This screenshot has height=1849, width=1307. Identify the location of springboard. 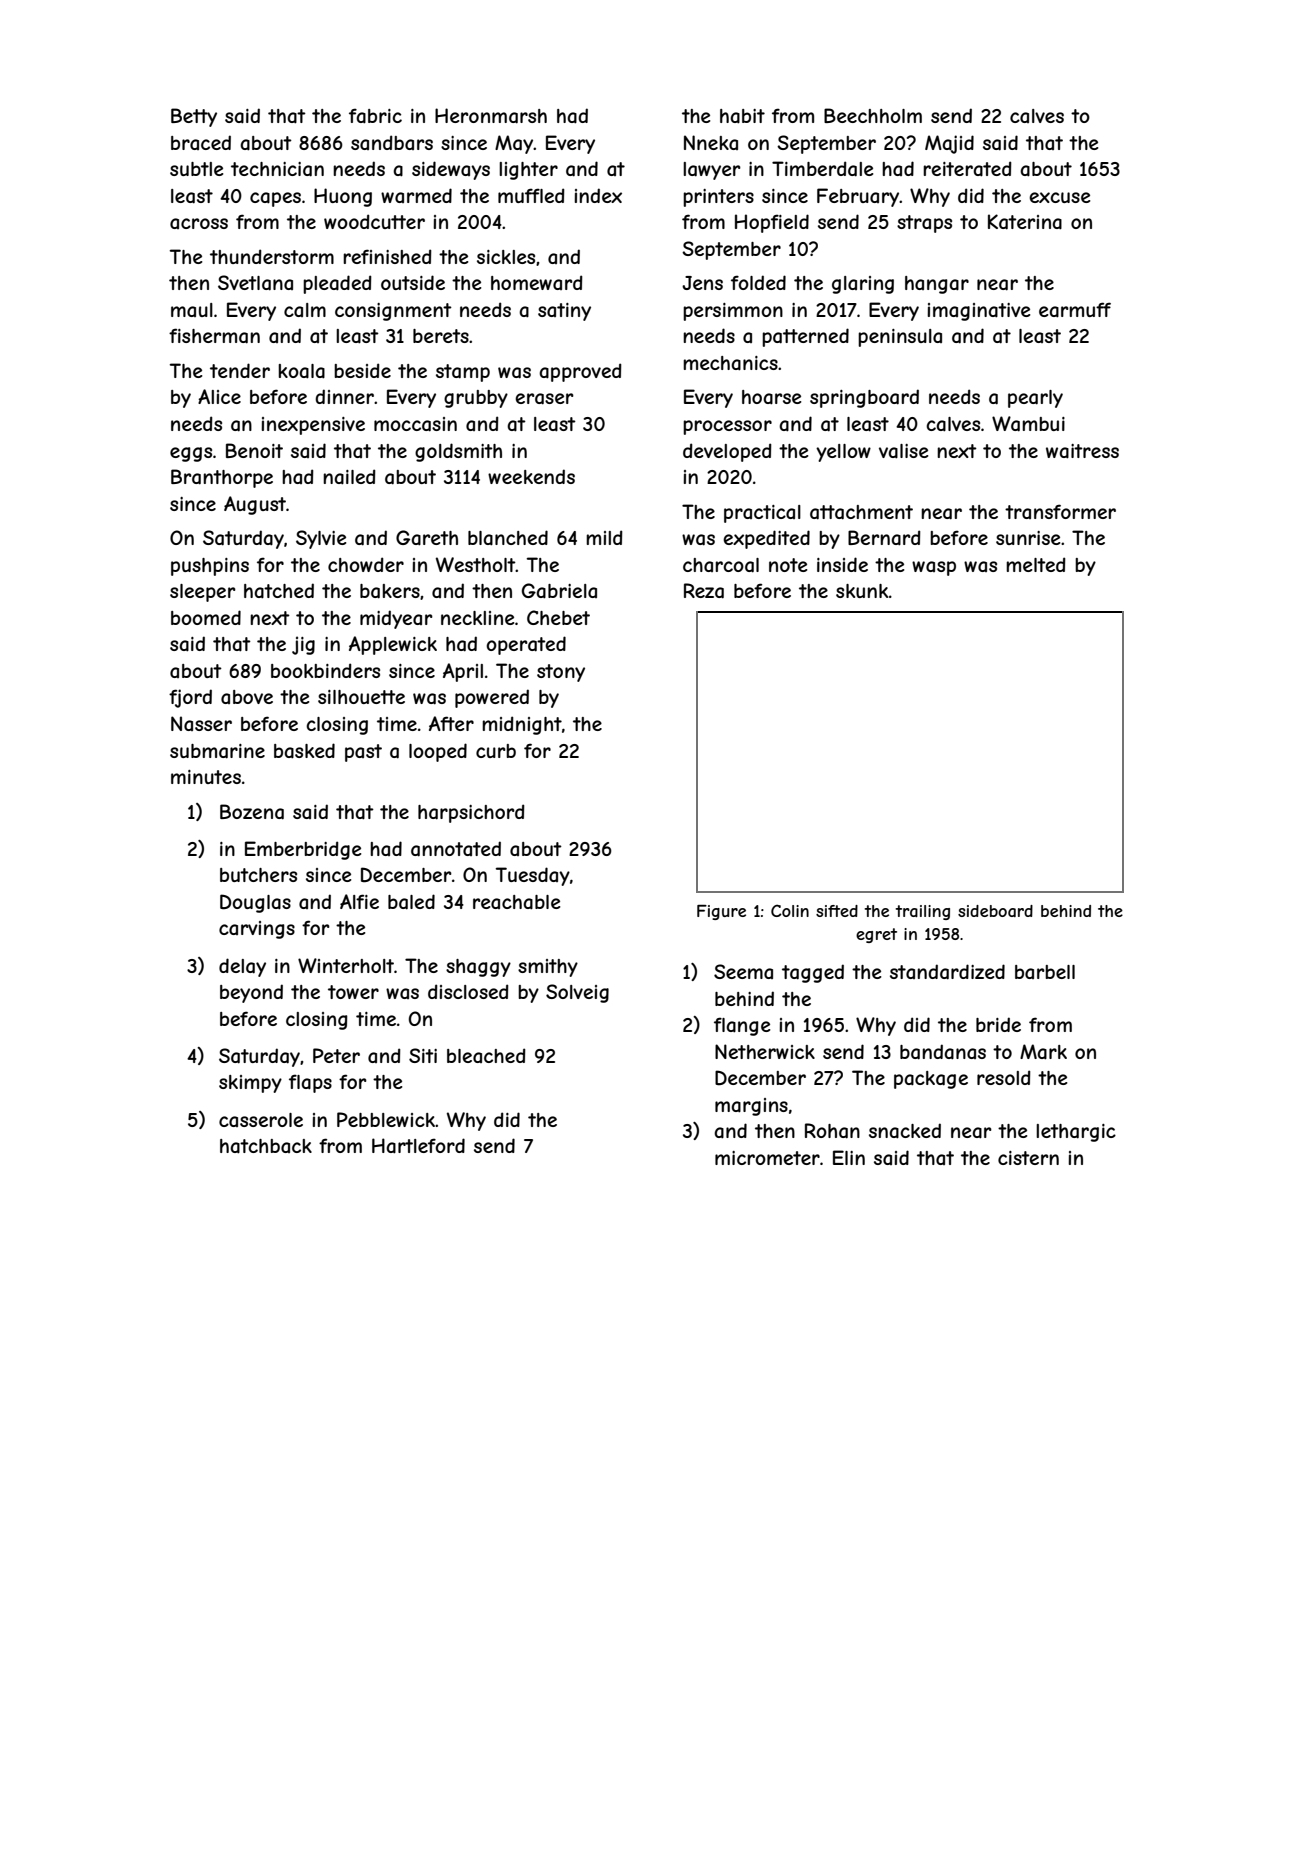
(864, 398).
